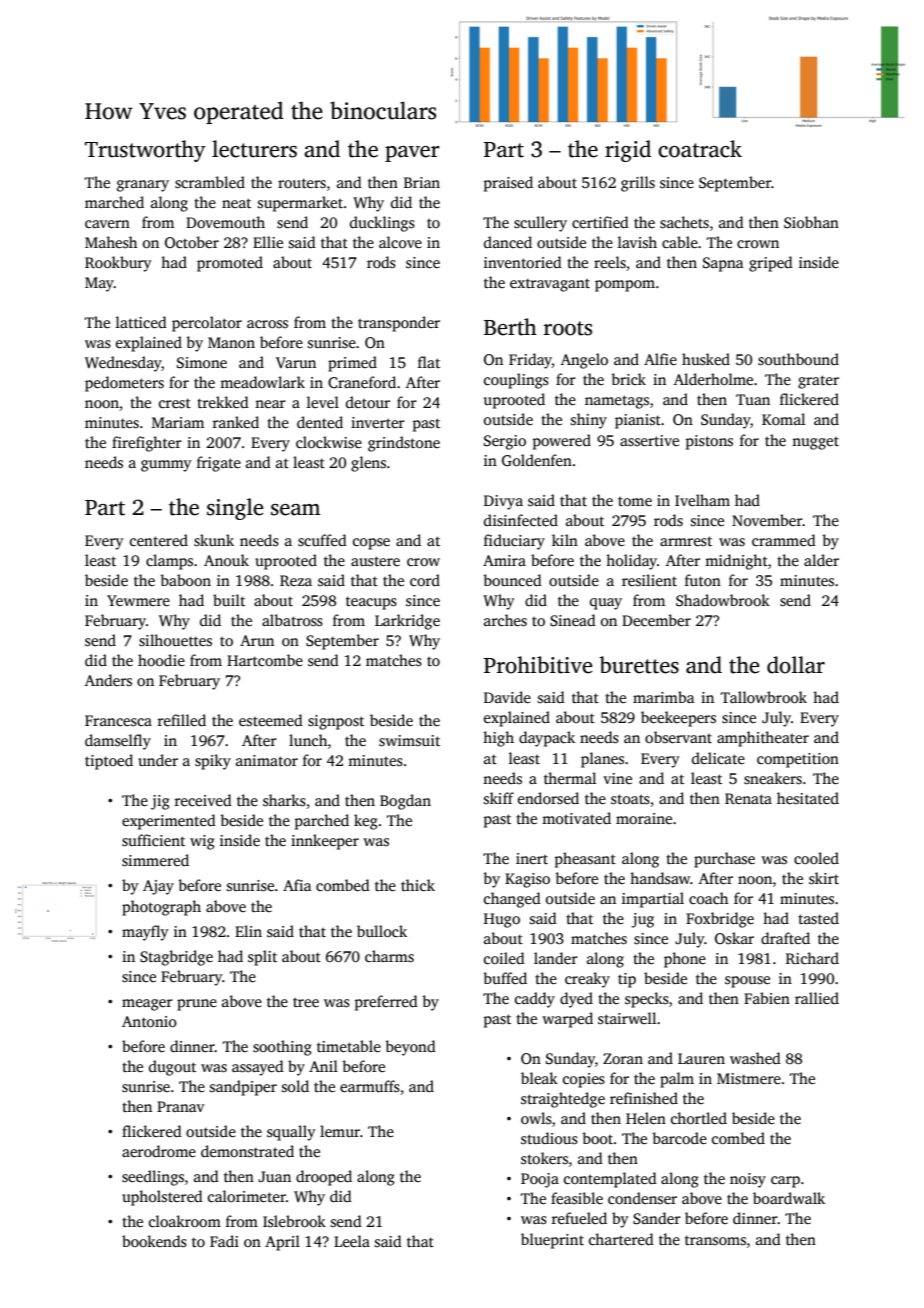  I want to click on bookends, so click(154, 1241).
